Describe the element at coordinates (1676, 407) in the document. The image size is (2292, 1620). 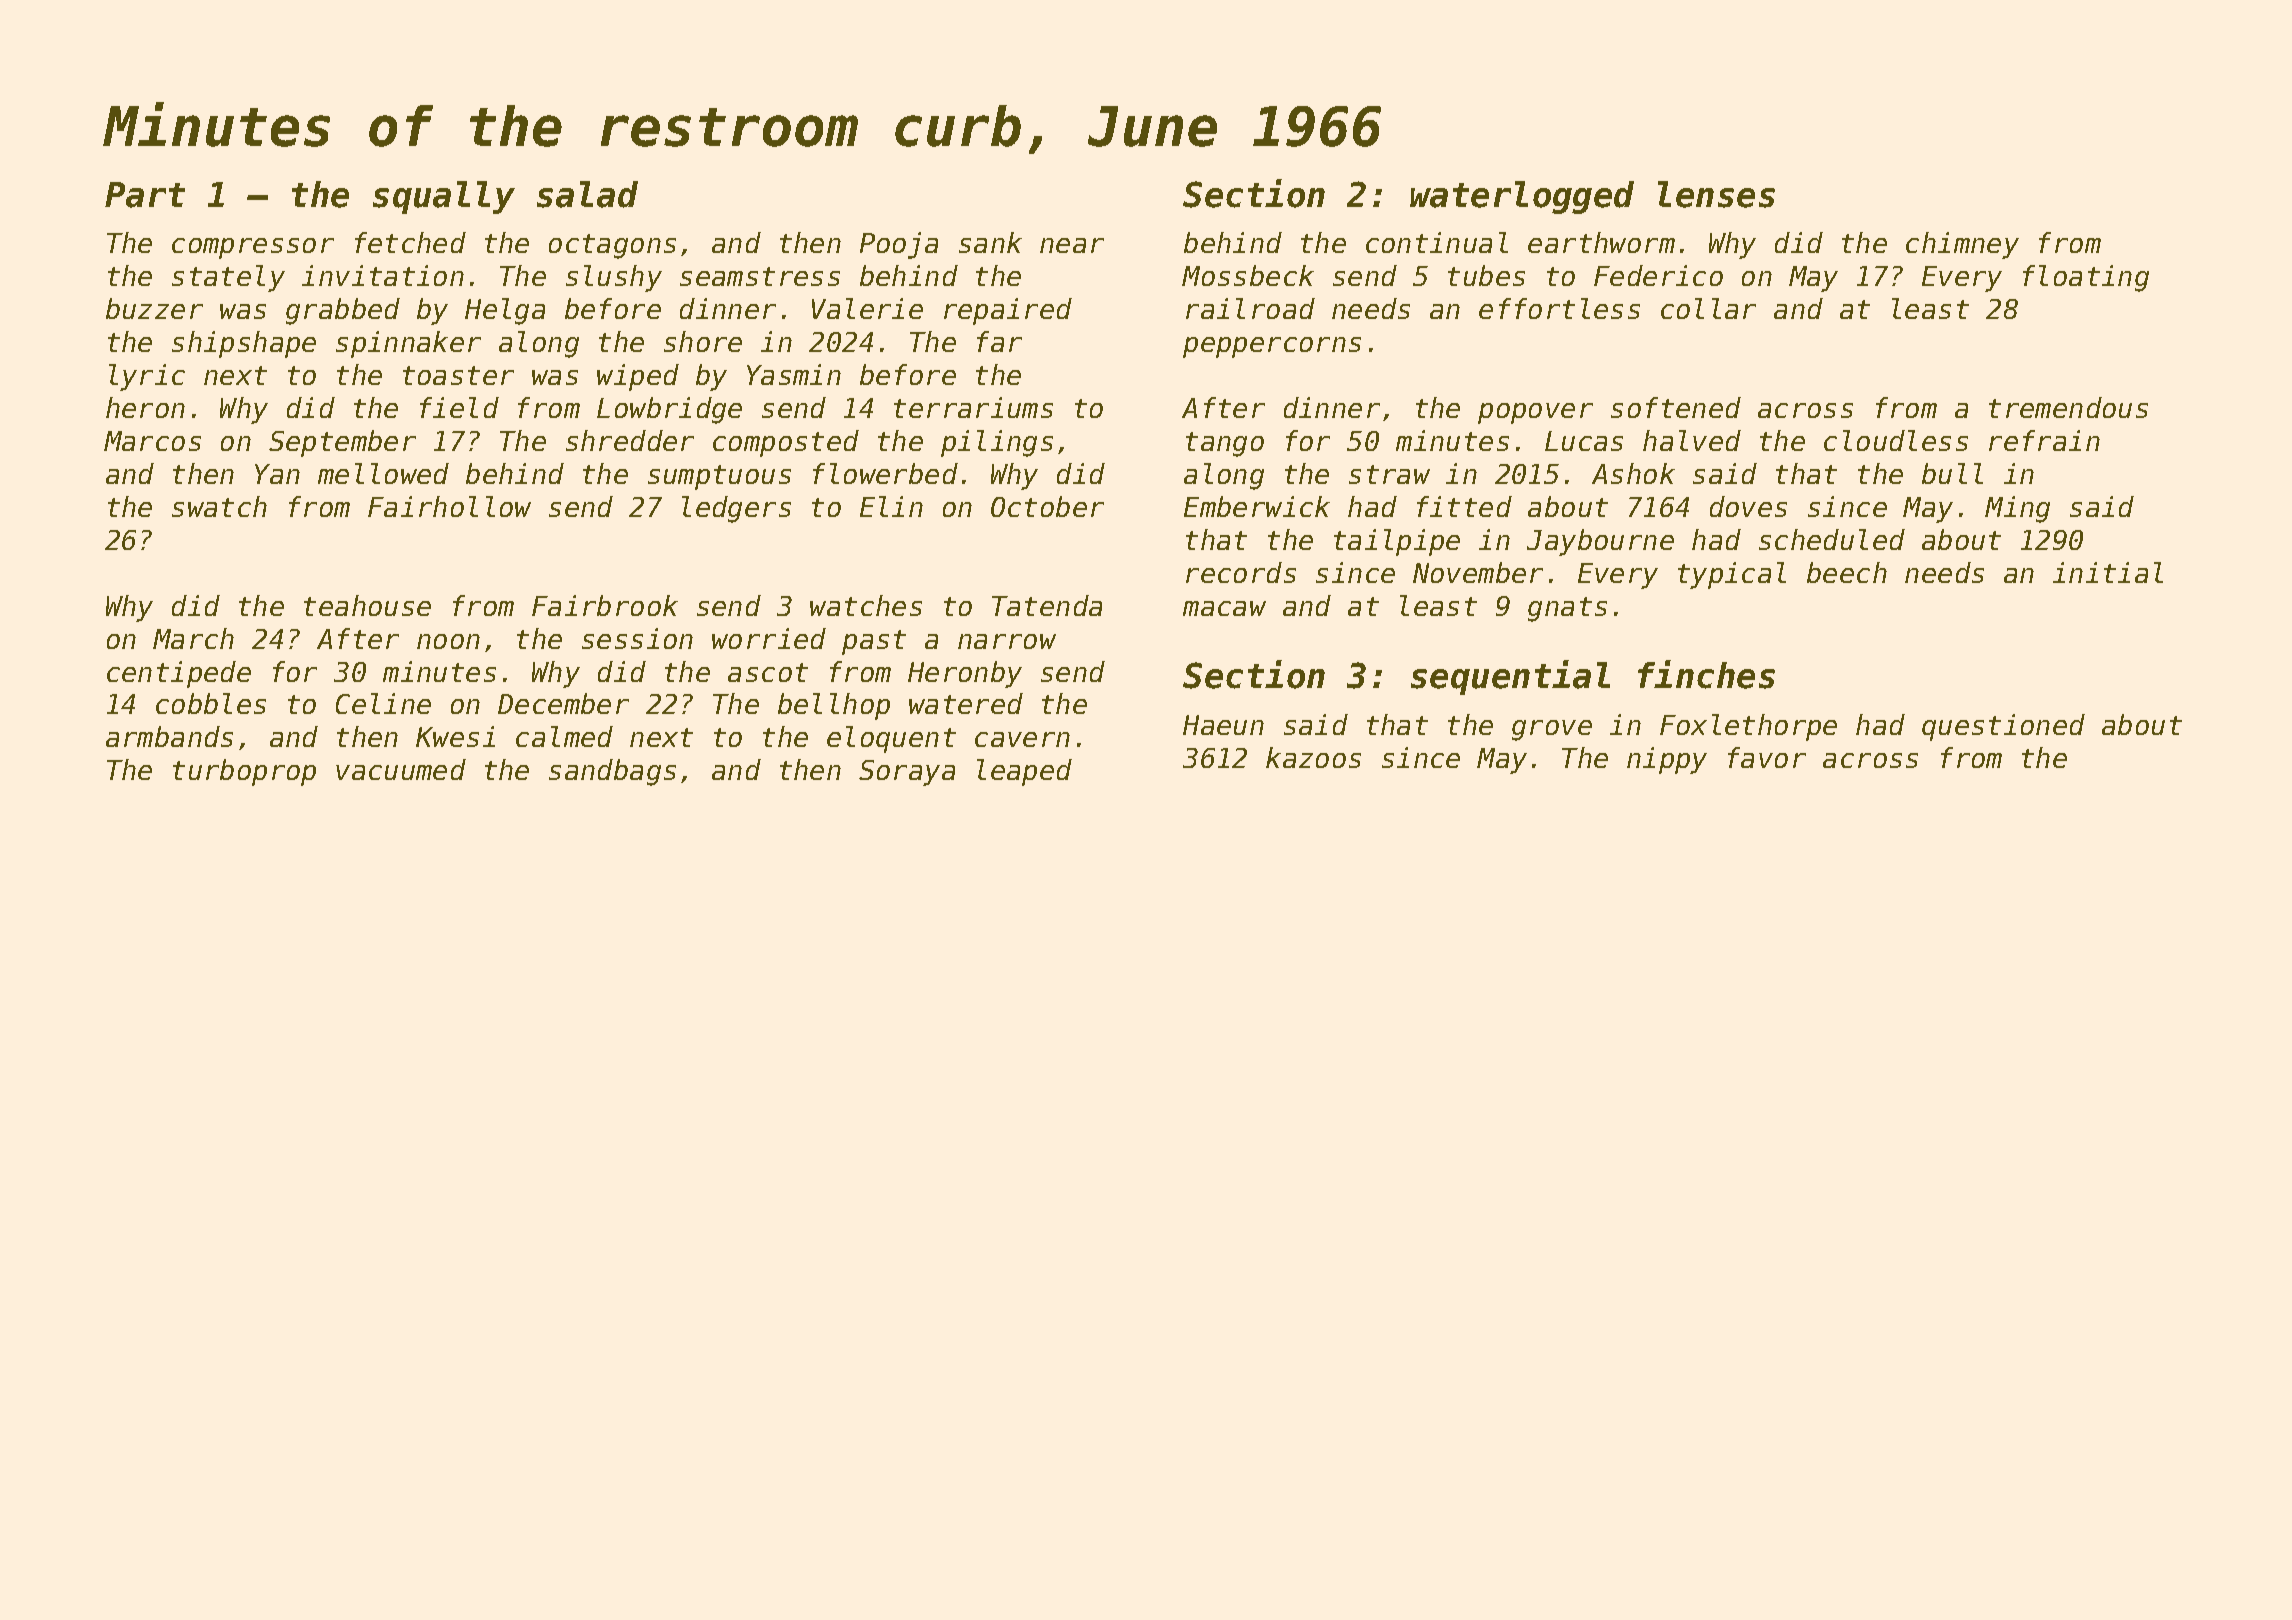
I see `softened` at that location.
